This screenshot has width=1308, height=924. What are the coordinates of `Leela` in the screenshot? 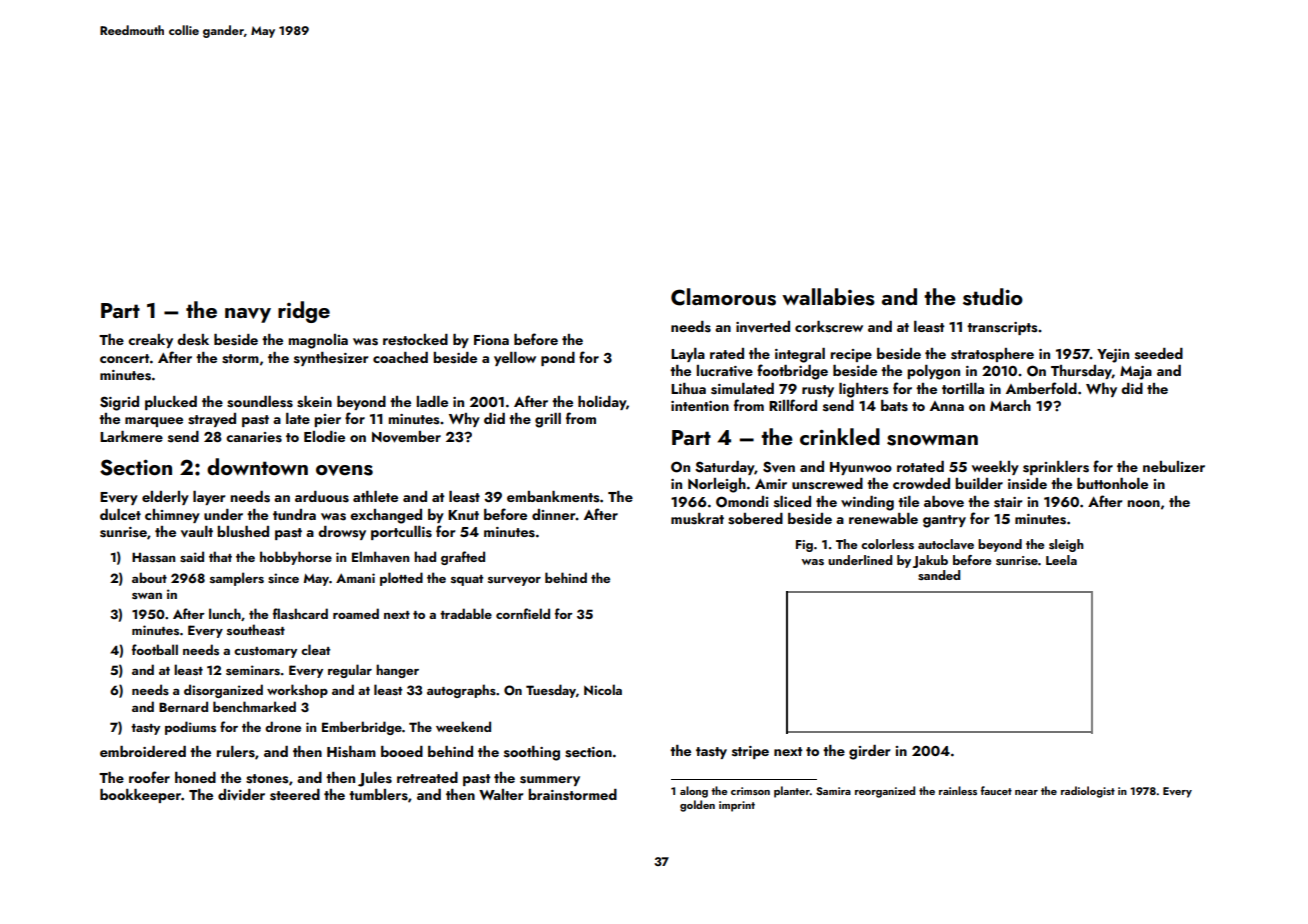 It's located at (1061, 560).
